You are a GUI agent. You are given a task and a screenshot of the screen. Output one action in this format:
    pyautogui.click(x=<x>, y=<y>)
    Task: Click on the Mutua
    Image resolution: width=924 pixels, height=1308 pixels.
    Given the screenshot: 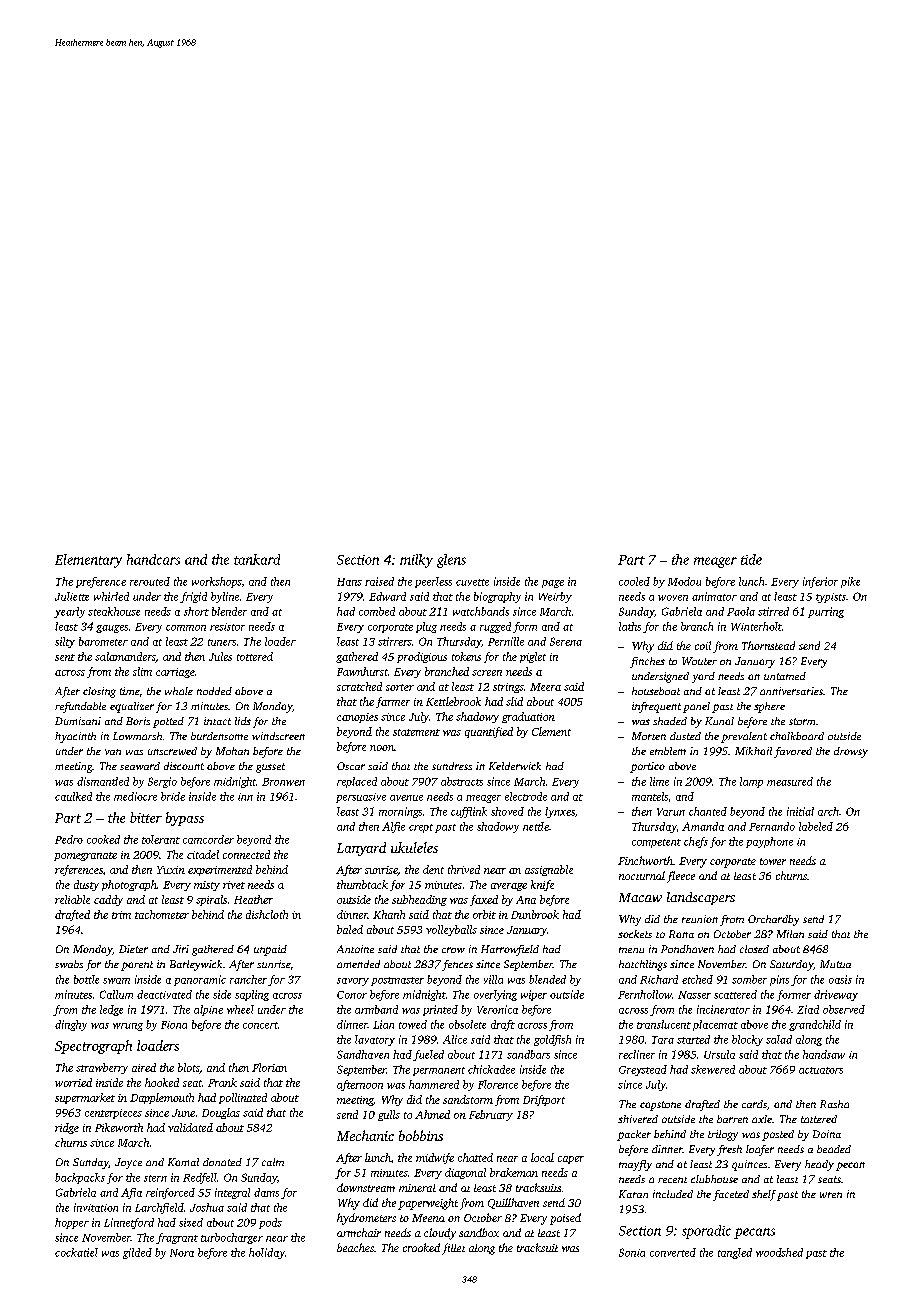 What is the action you would take?
    pyautogui.click(x=835, y=964)
